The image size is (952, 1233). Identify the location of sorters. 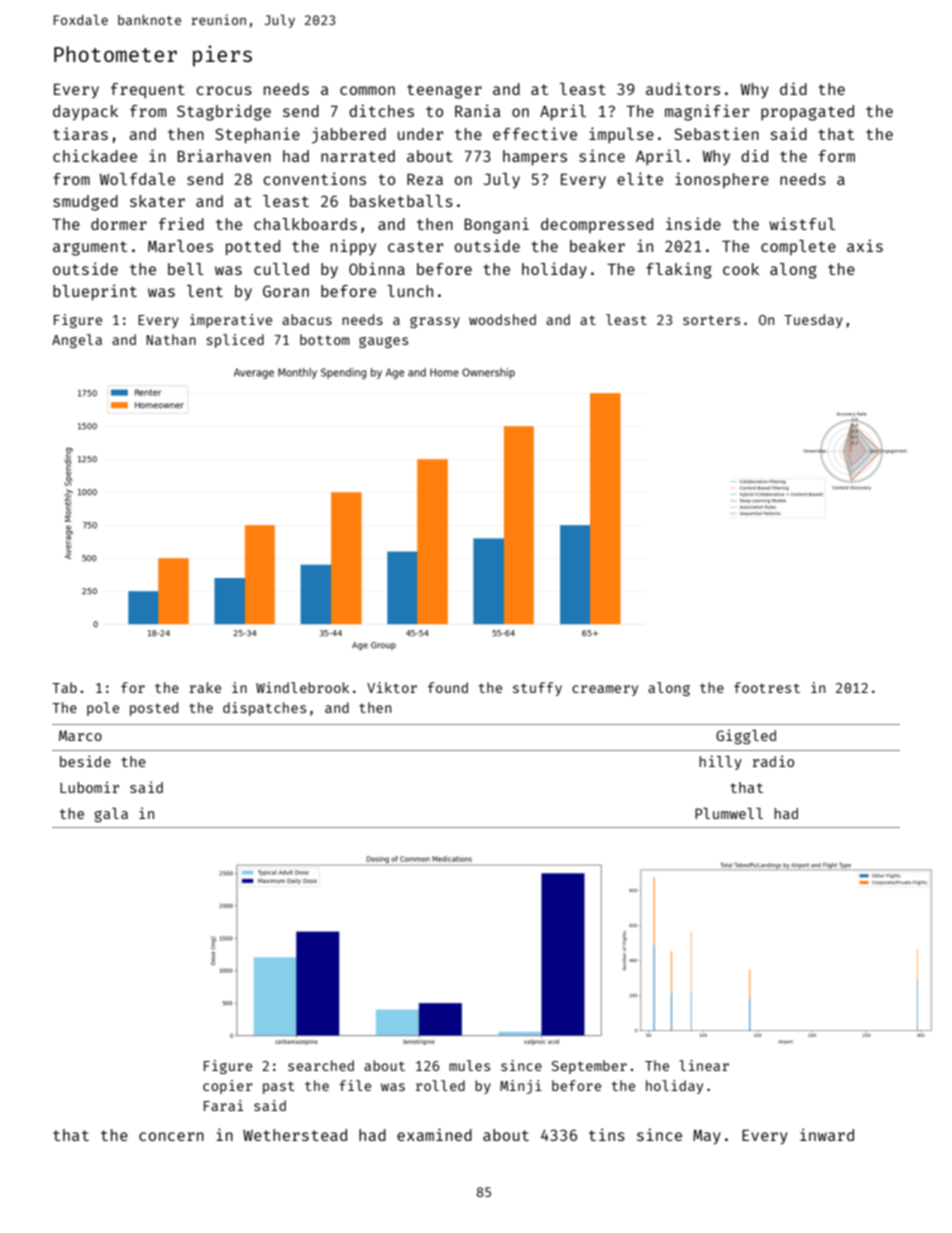
(711, 320).
